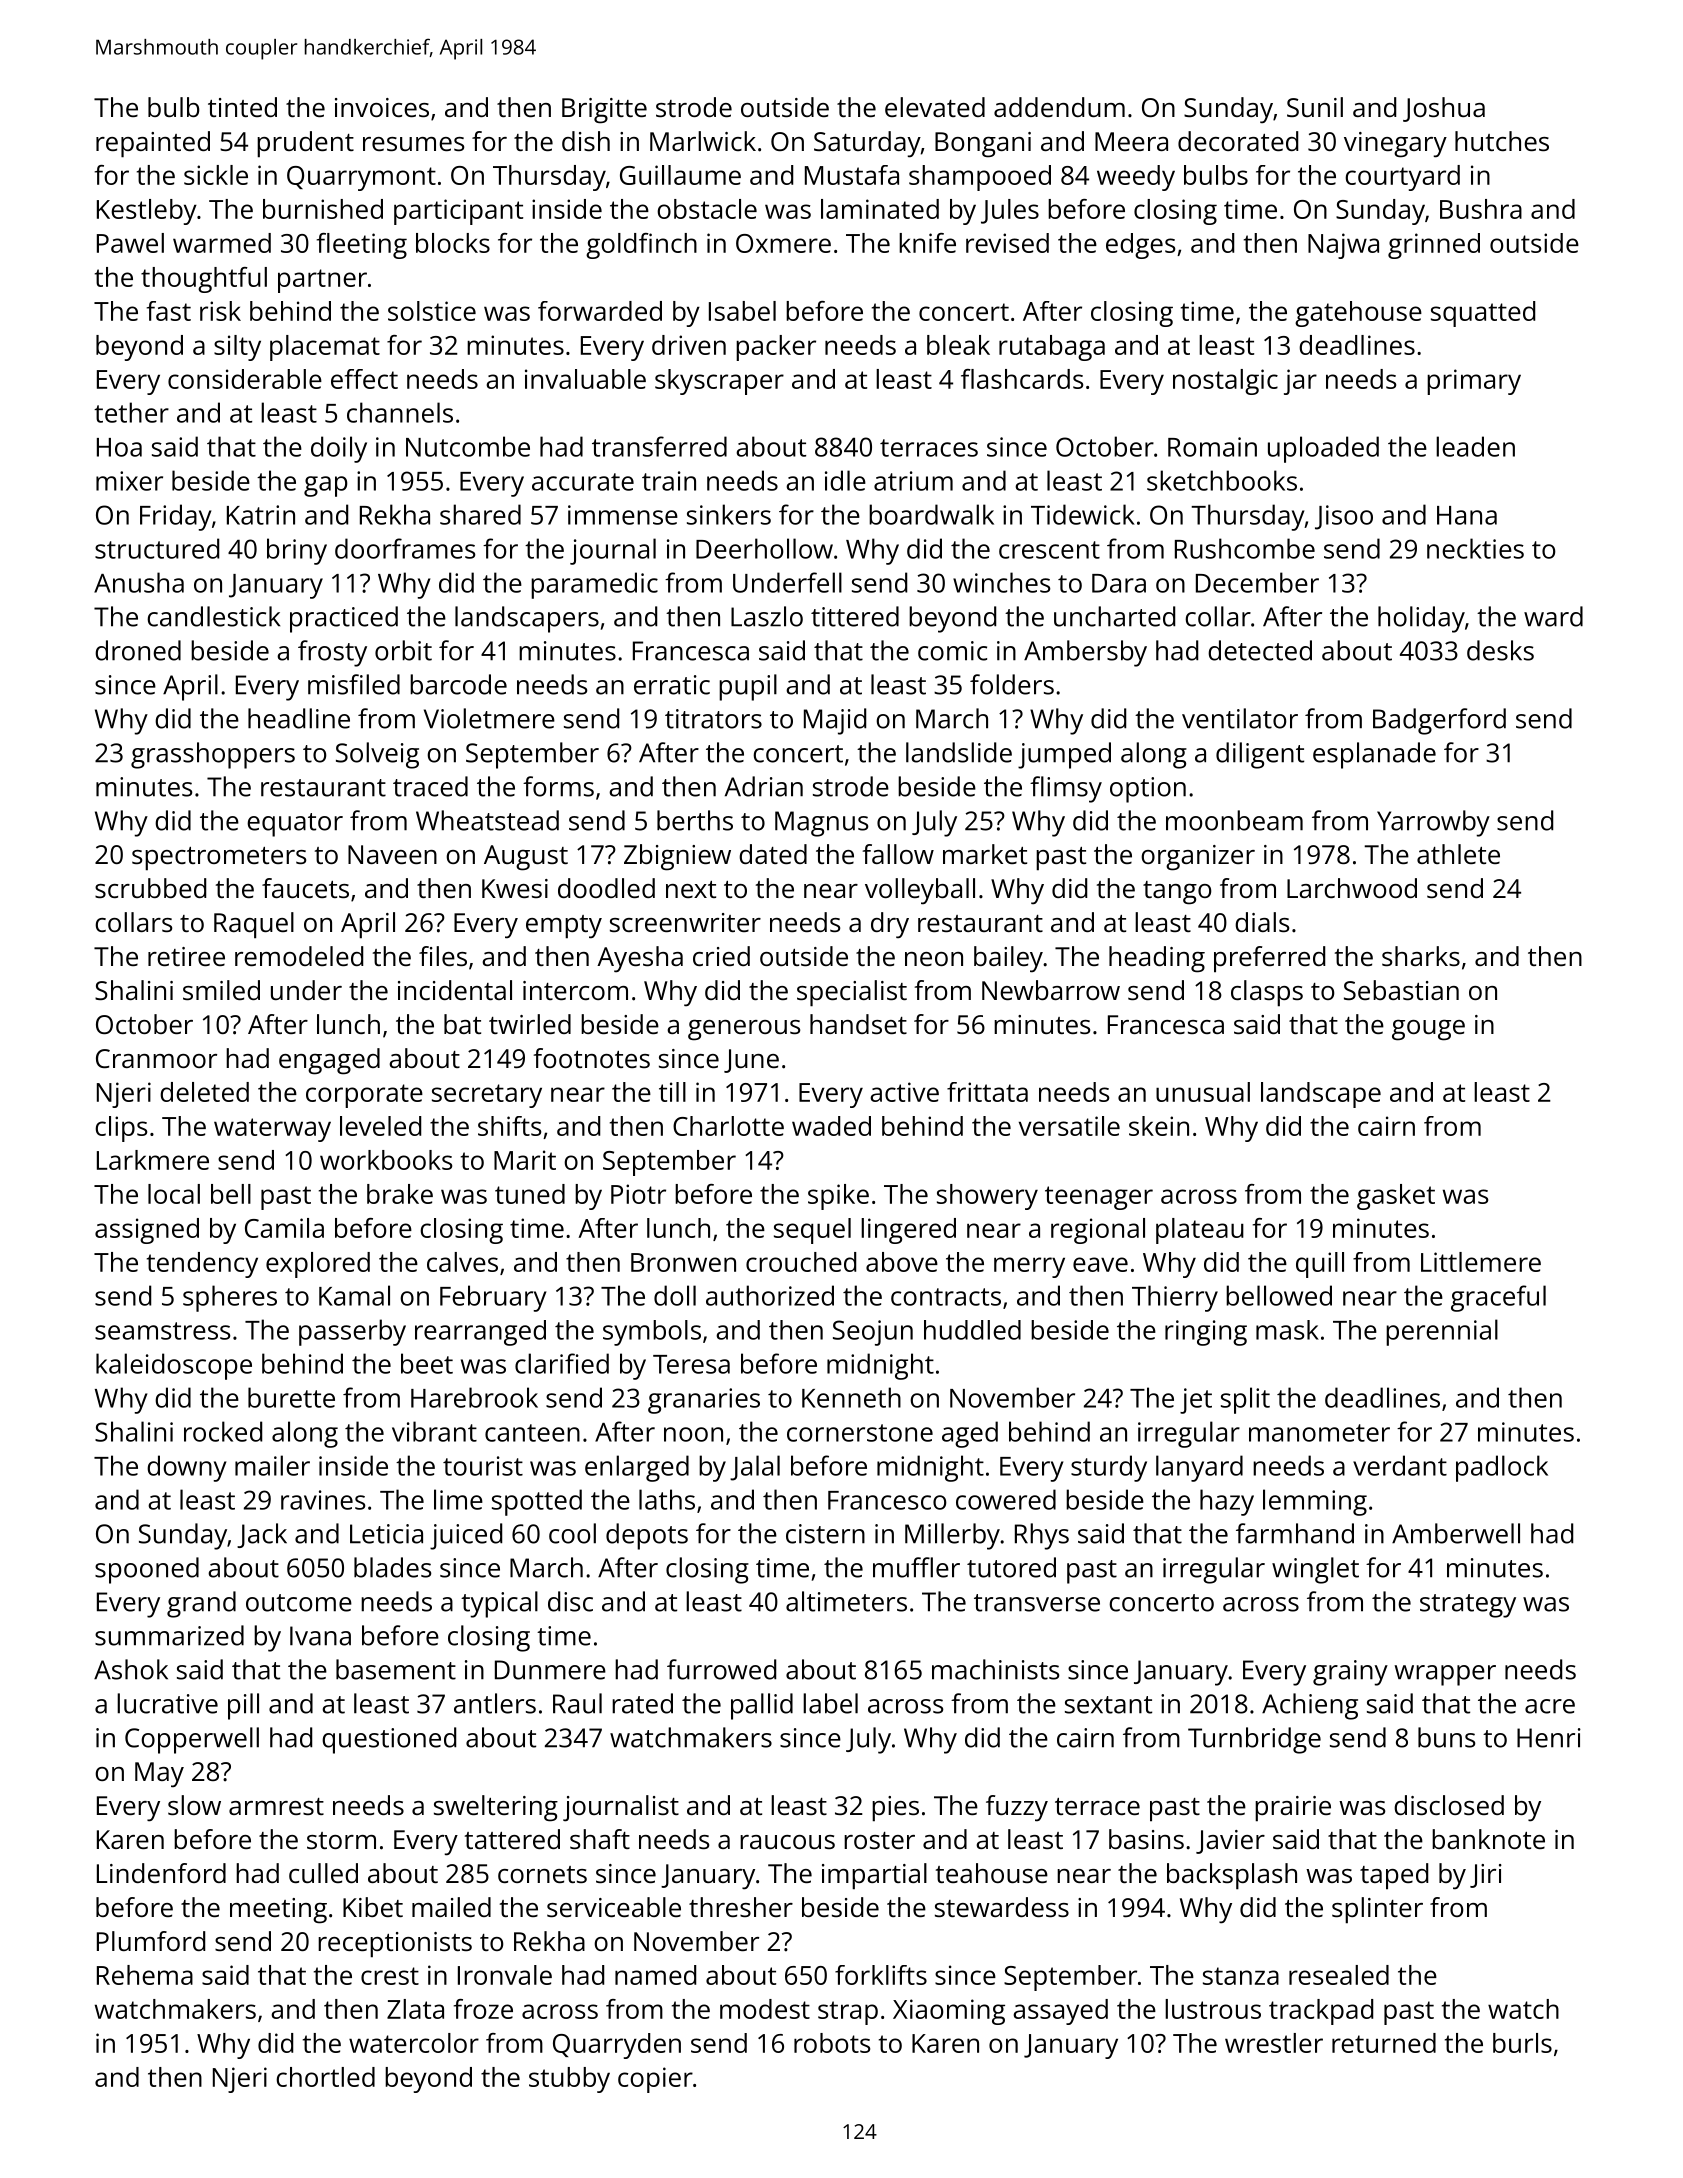 This screenshot has width=1683, height=2178. Describe the element at coordinates (1444, 109) in the screenshot. I see `Joshua` at that location.
